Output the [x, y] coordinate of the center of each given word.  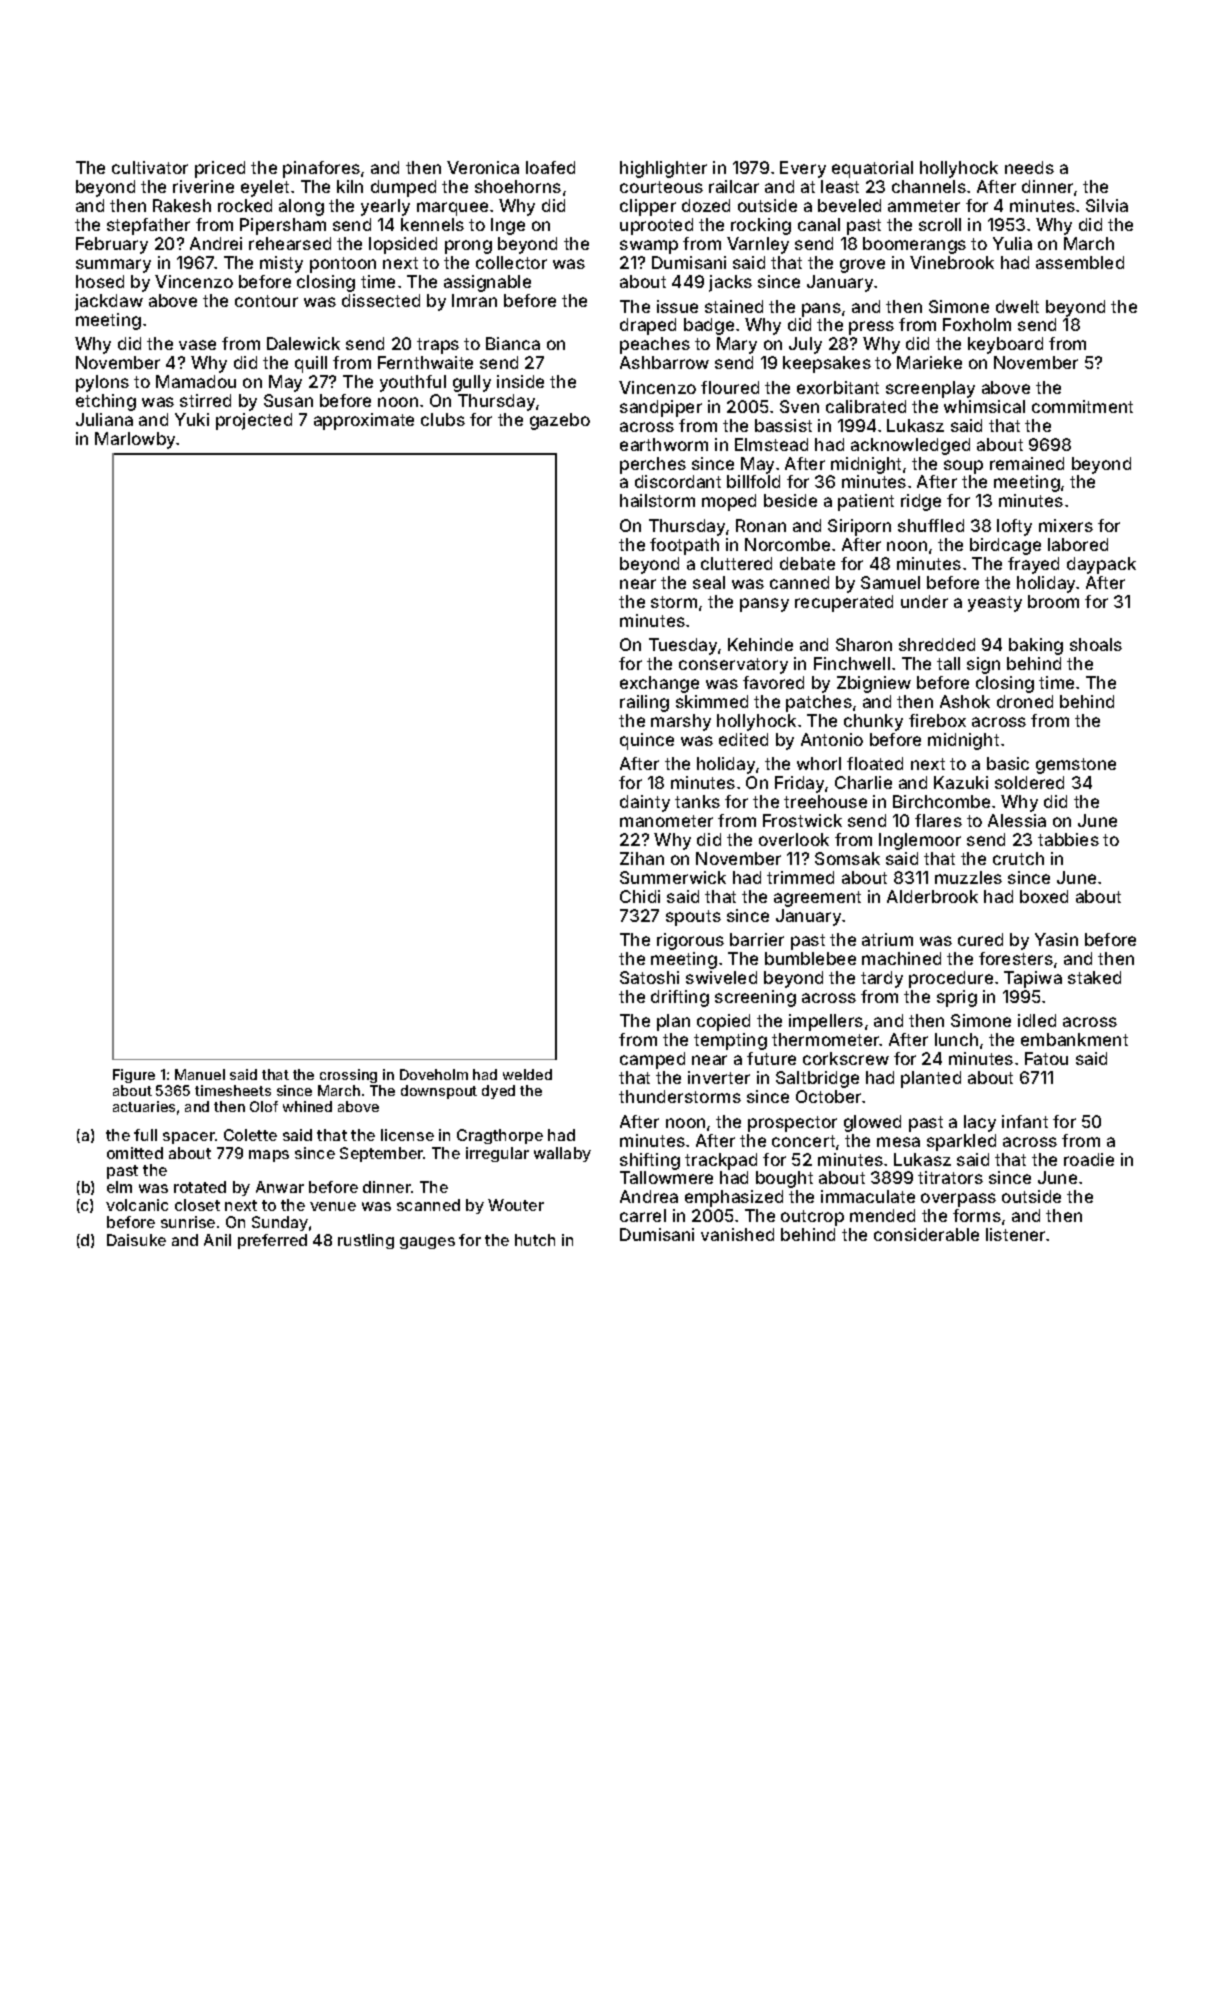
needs [1029, 167]
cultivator [150, 167]
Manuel [200, 1074]
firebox [937, 720]
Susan [288, 400]
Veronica [483, 167]
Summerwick [673, 877]
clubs [443, 419]
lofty [1014, 527]
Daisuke [136, 1240]
